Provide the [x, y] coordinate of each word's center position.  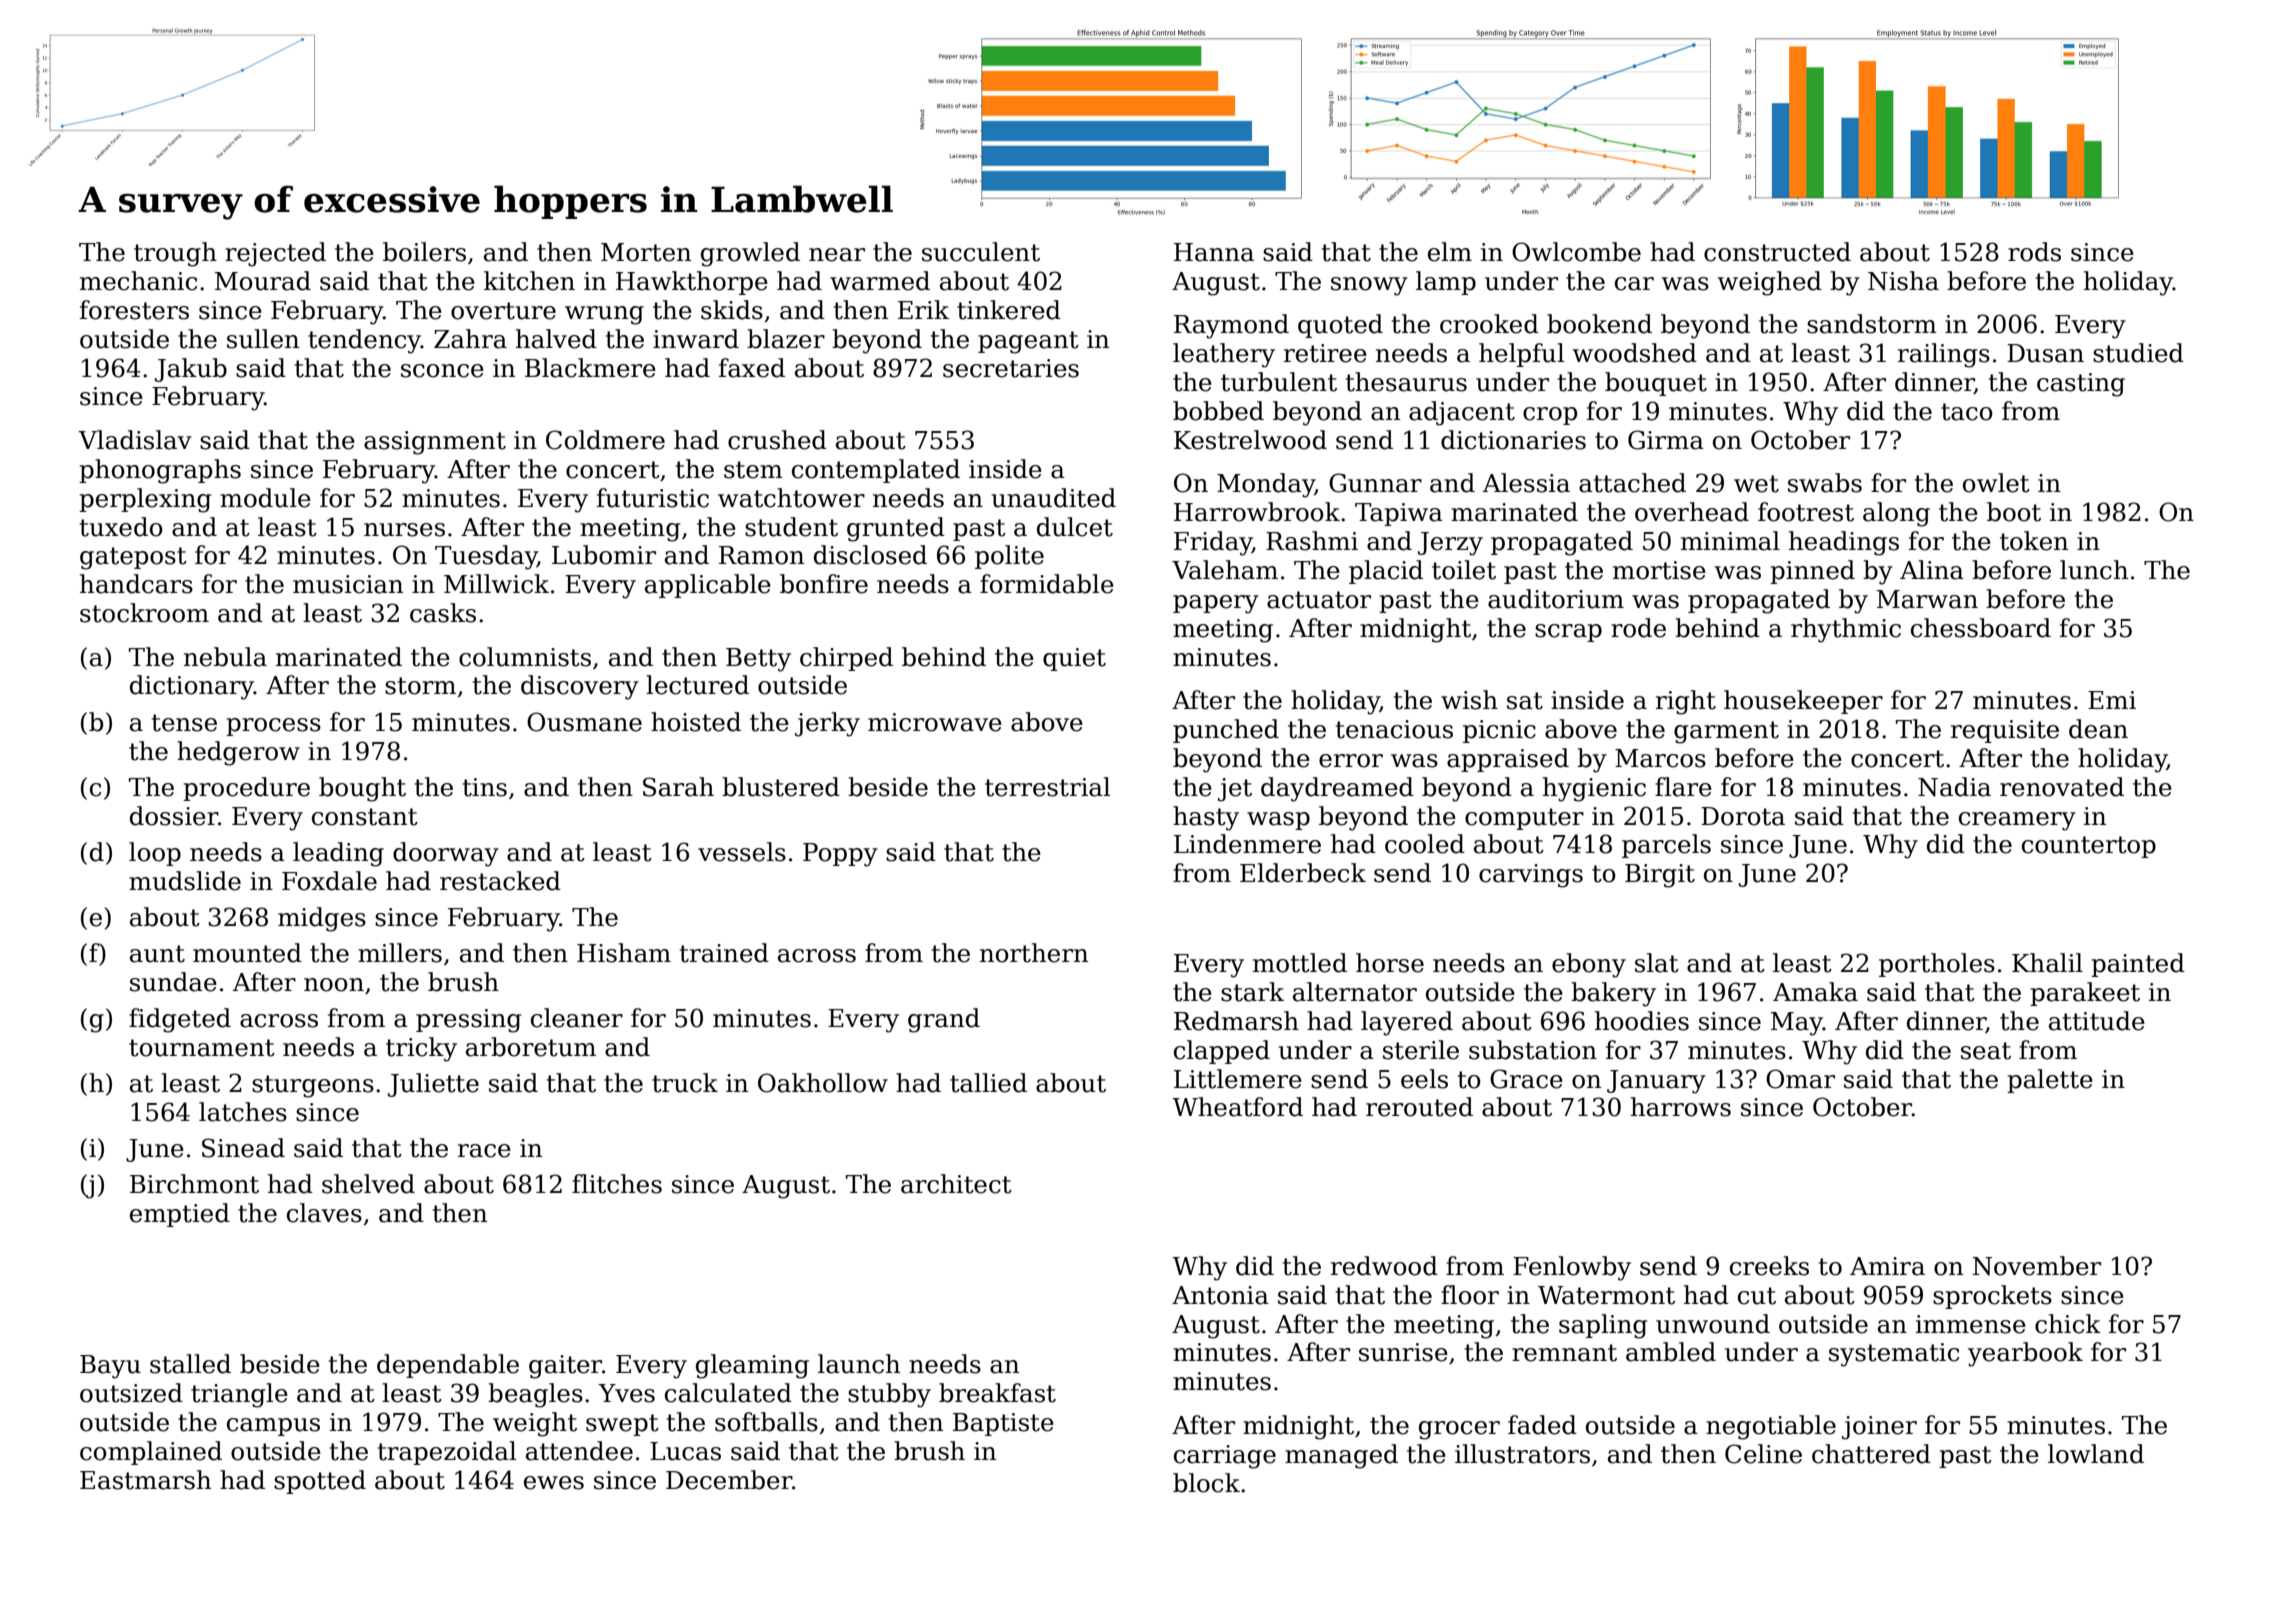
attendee [579, 1451]
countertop [2089, 847]
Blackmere [590, 368]
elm [1450, 252]
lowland [2096, 1454]
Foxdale [329, 881]
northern [1034, 953]
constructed [1777, 252]
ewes [554, 1483]
